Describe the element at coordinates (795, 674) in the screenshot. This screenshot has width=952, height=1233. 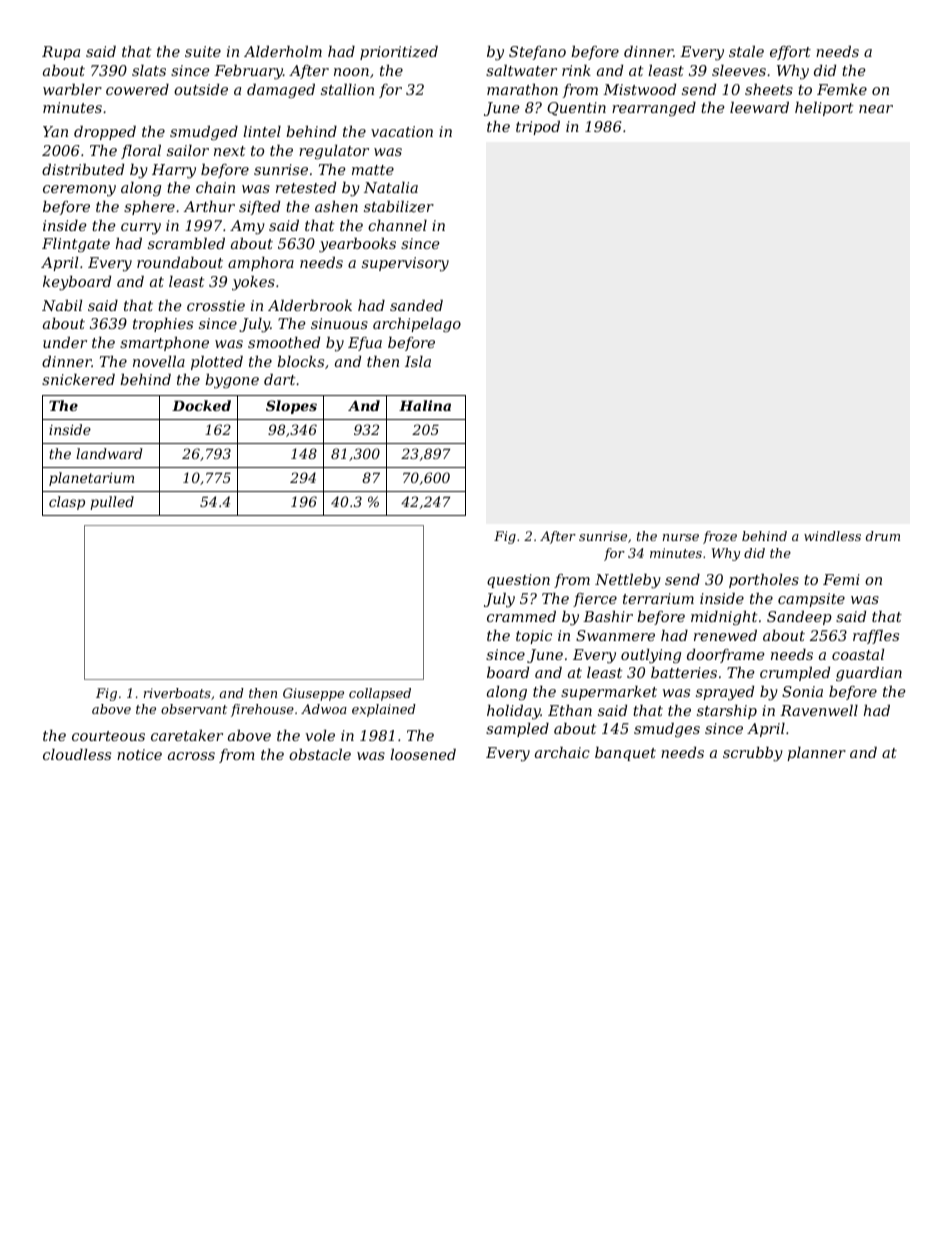
I see `crumpled` at that location.
